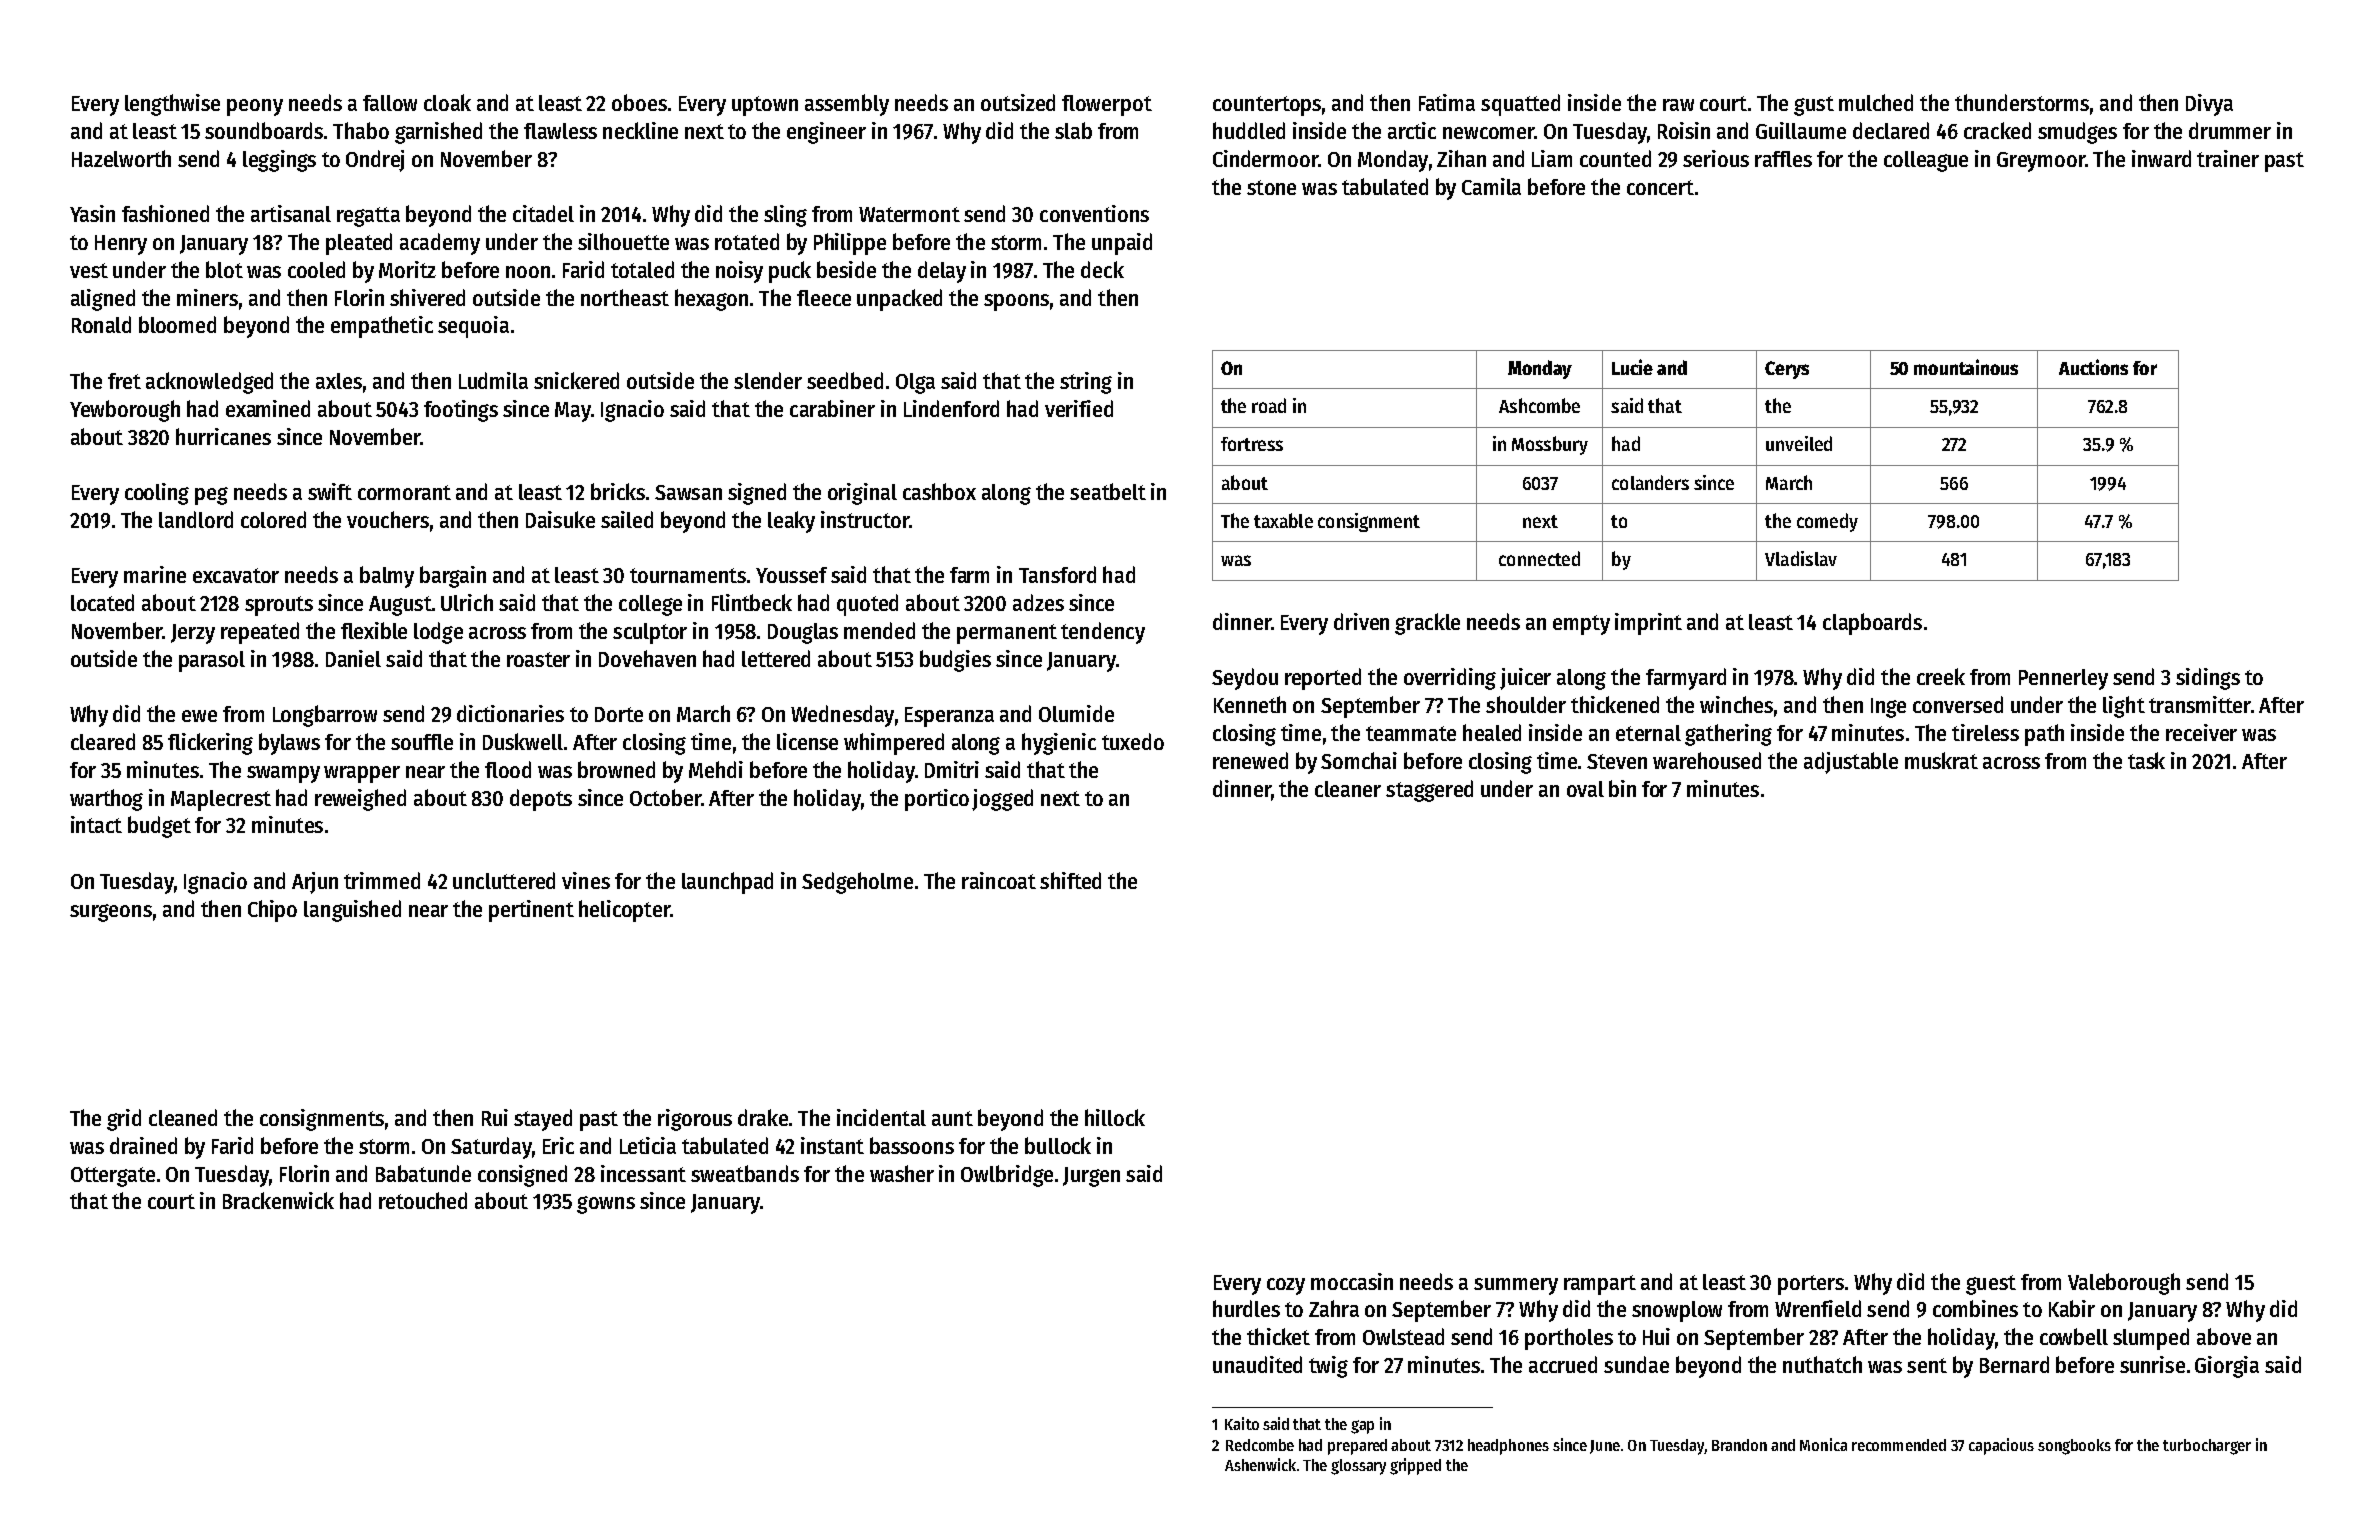  What do you see at coordinates (278, 1200) in the image?
I see `Brackenwick` at bounding box center [278, 1200].
